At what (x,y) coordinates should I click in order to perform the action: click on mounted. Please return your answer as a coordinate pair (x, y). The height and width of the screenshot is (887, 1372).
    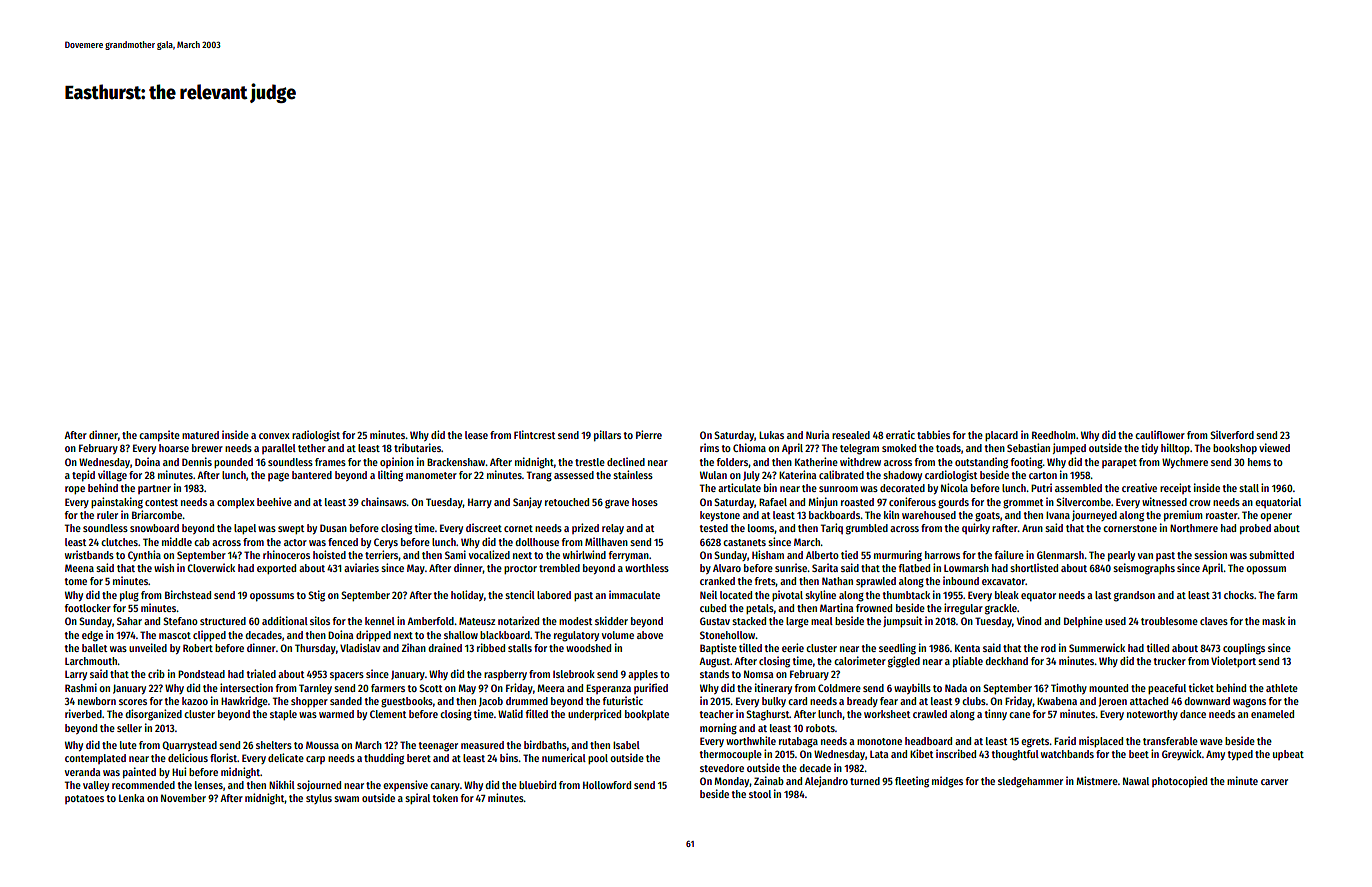
    Looking at the image, I should click on (1108, 688).
